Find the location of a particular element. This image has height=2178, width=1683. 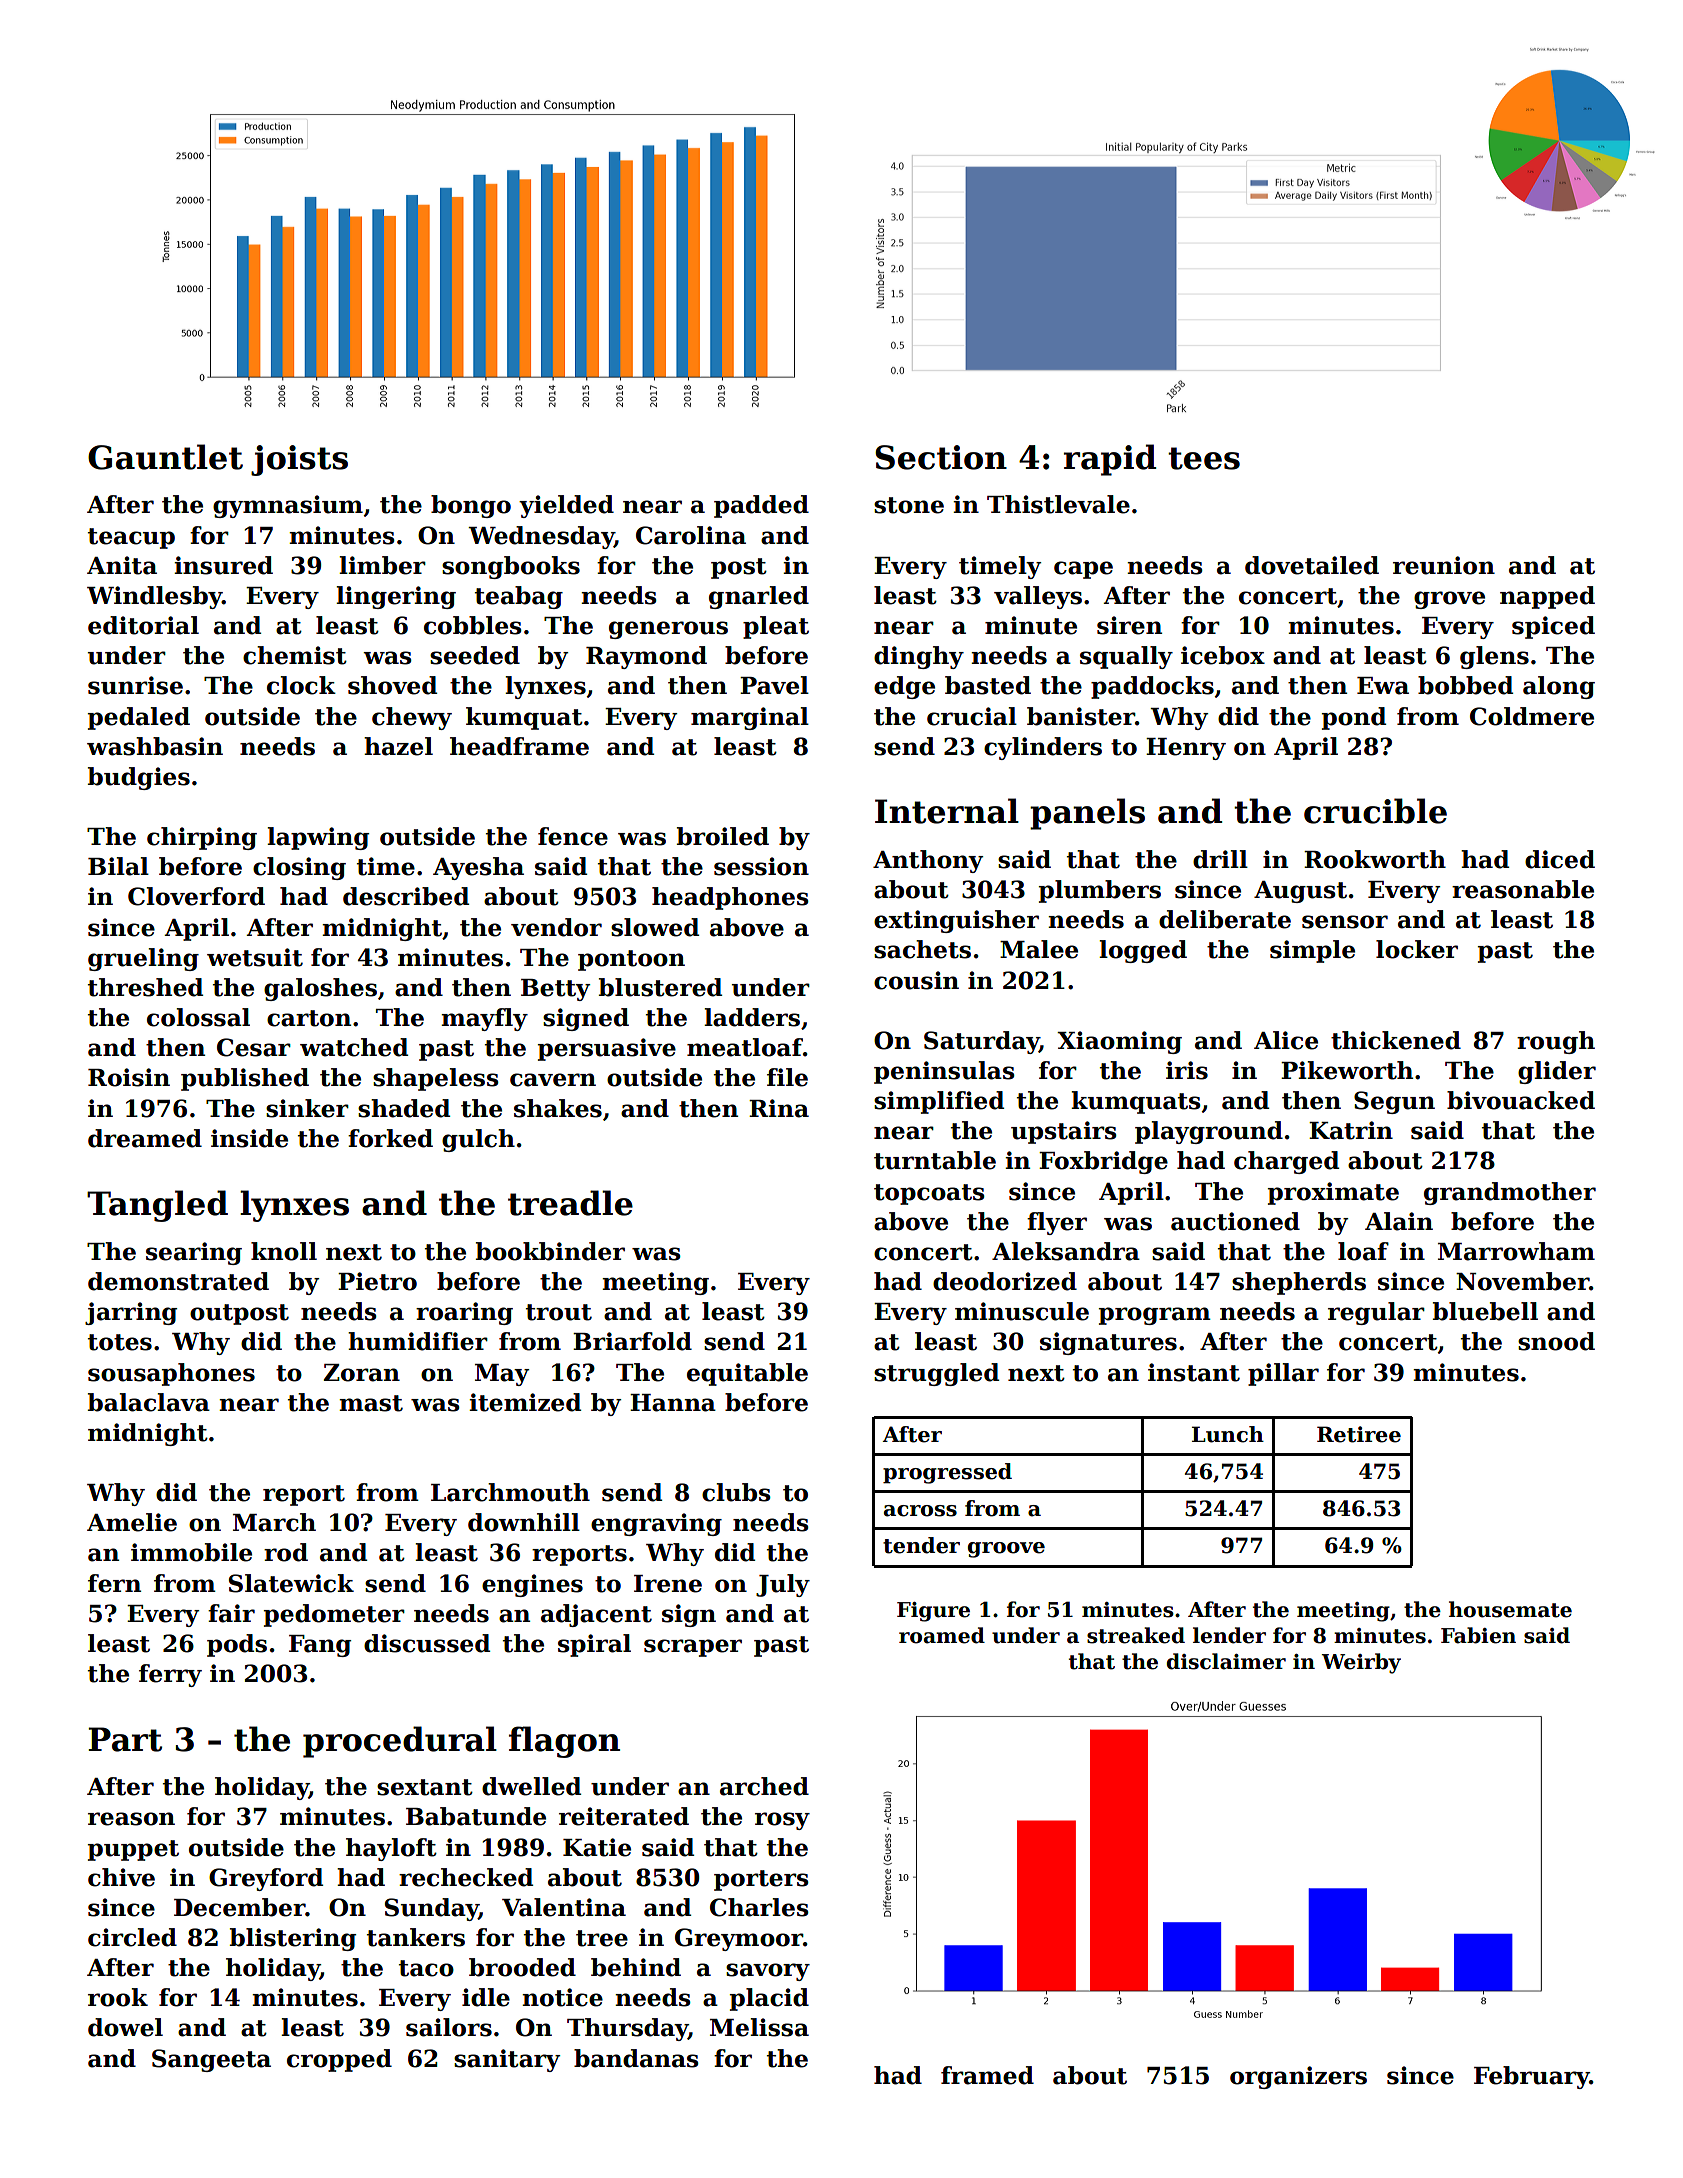

fern is located at coordinates (114, 1583).
